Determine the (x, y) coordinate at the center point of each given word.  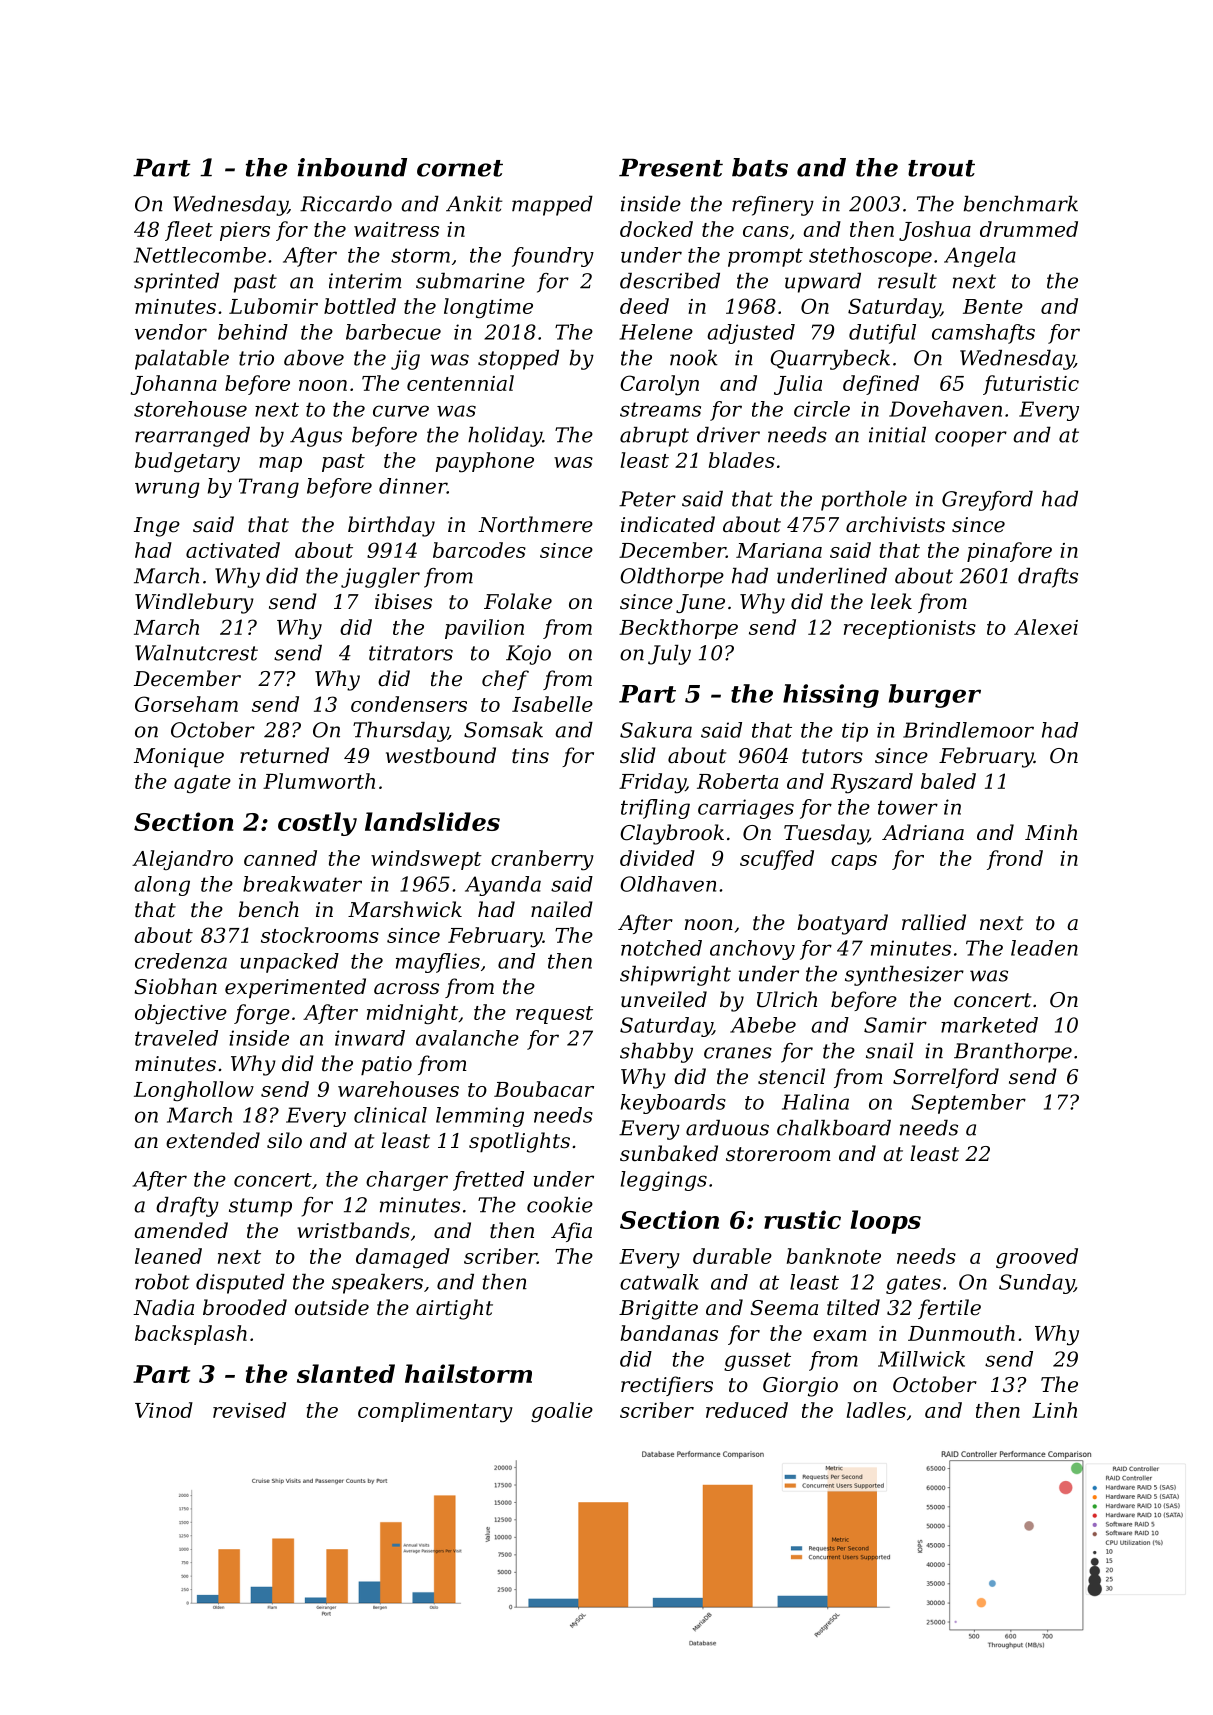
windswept (426, 860)
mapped (552, 206)
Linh (1054, 1410)
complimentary (435, 1412)
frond (1015, 860)
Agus (316, 437)
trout (941, 168)
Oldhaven (668, 884)
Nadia (163, 1307)
